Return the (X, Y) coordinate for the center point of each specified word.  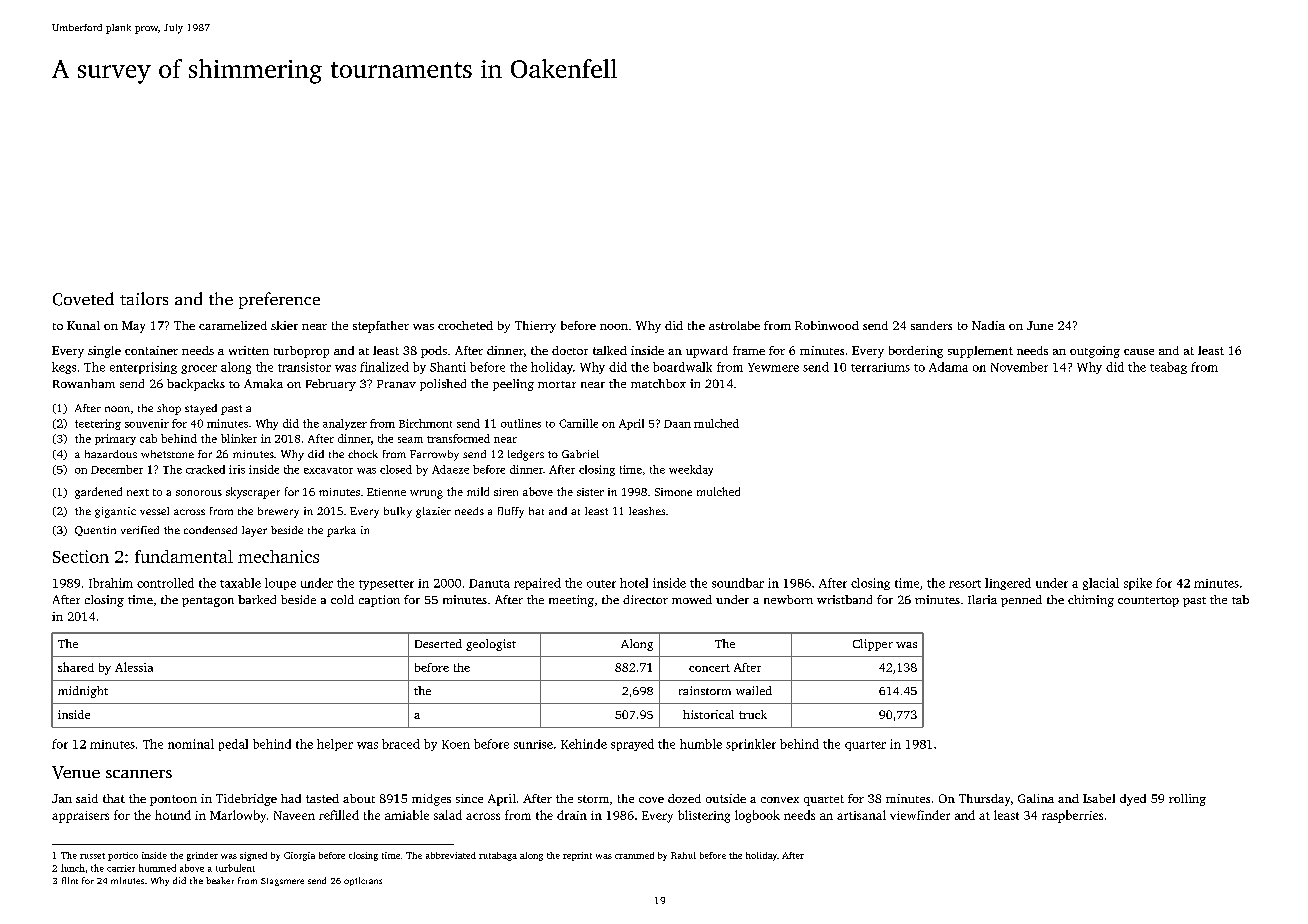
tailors (144, 298)
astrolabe (734, 325)
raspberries (1072, 816)
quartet (824, 800)
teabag (1168, 368)
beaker (220, 880)
